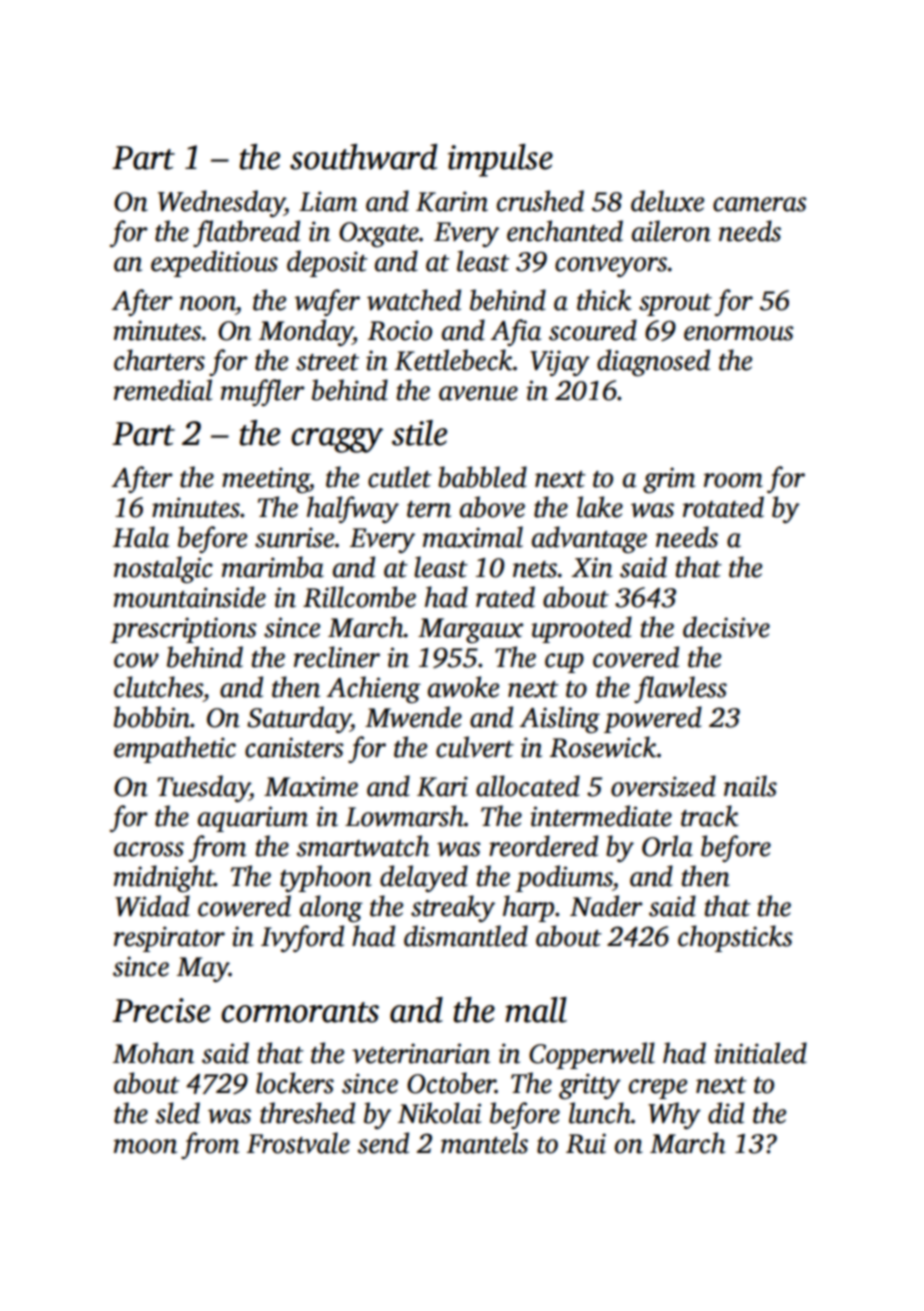 The image size is (924, 1311). Describe the element at coordinates (500, 160) in the page. I see `impulse` at that location.
